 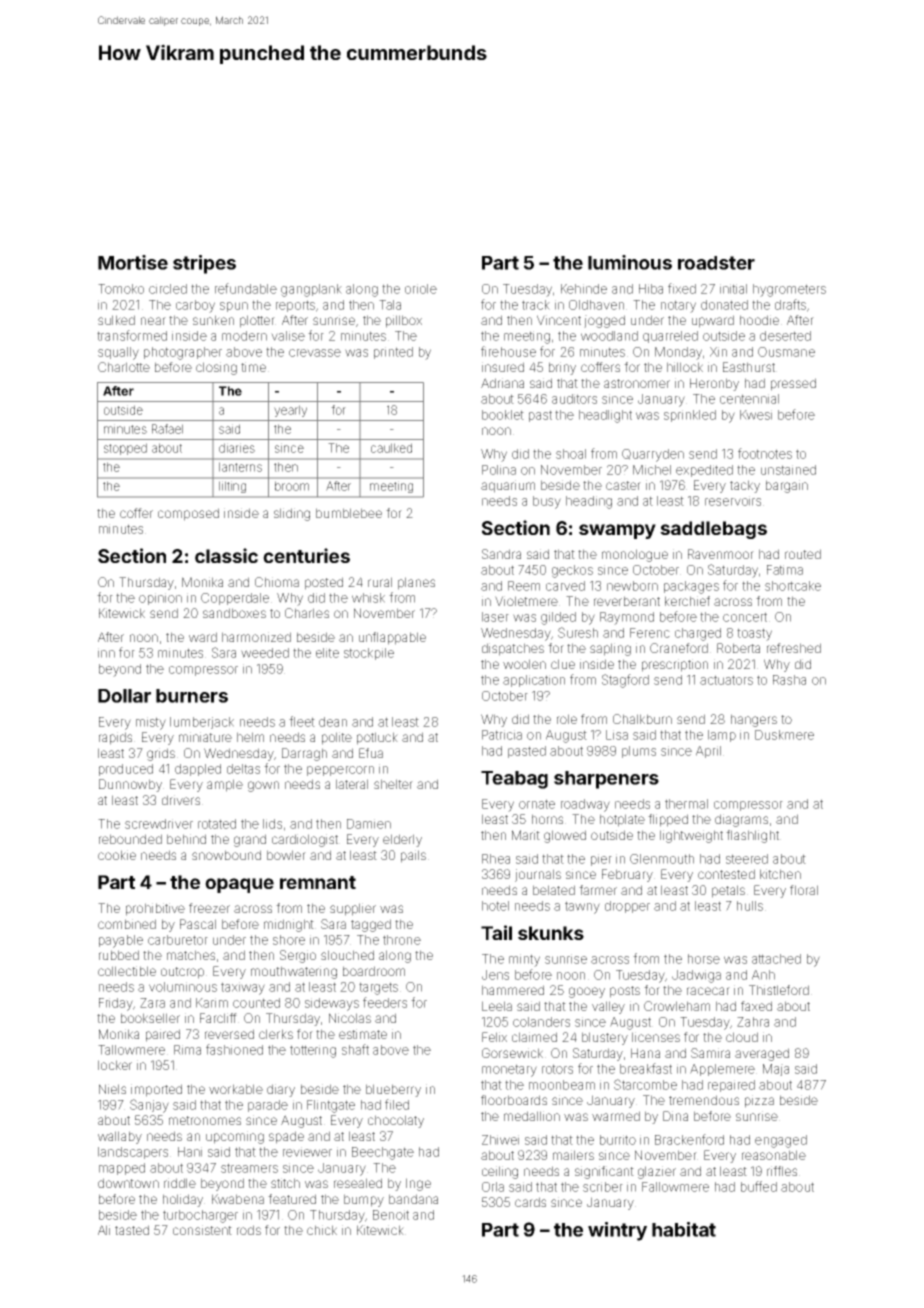 What do you see at coordinates (512, 1053) in the page?
I see `Gorsewick` at bounding box center [512, 1053].
